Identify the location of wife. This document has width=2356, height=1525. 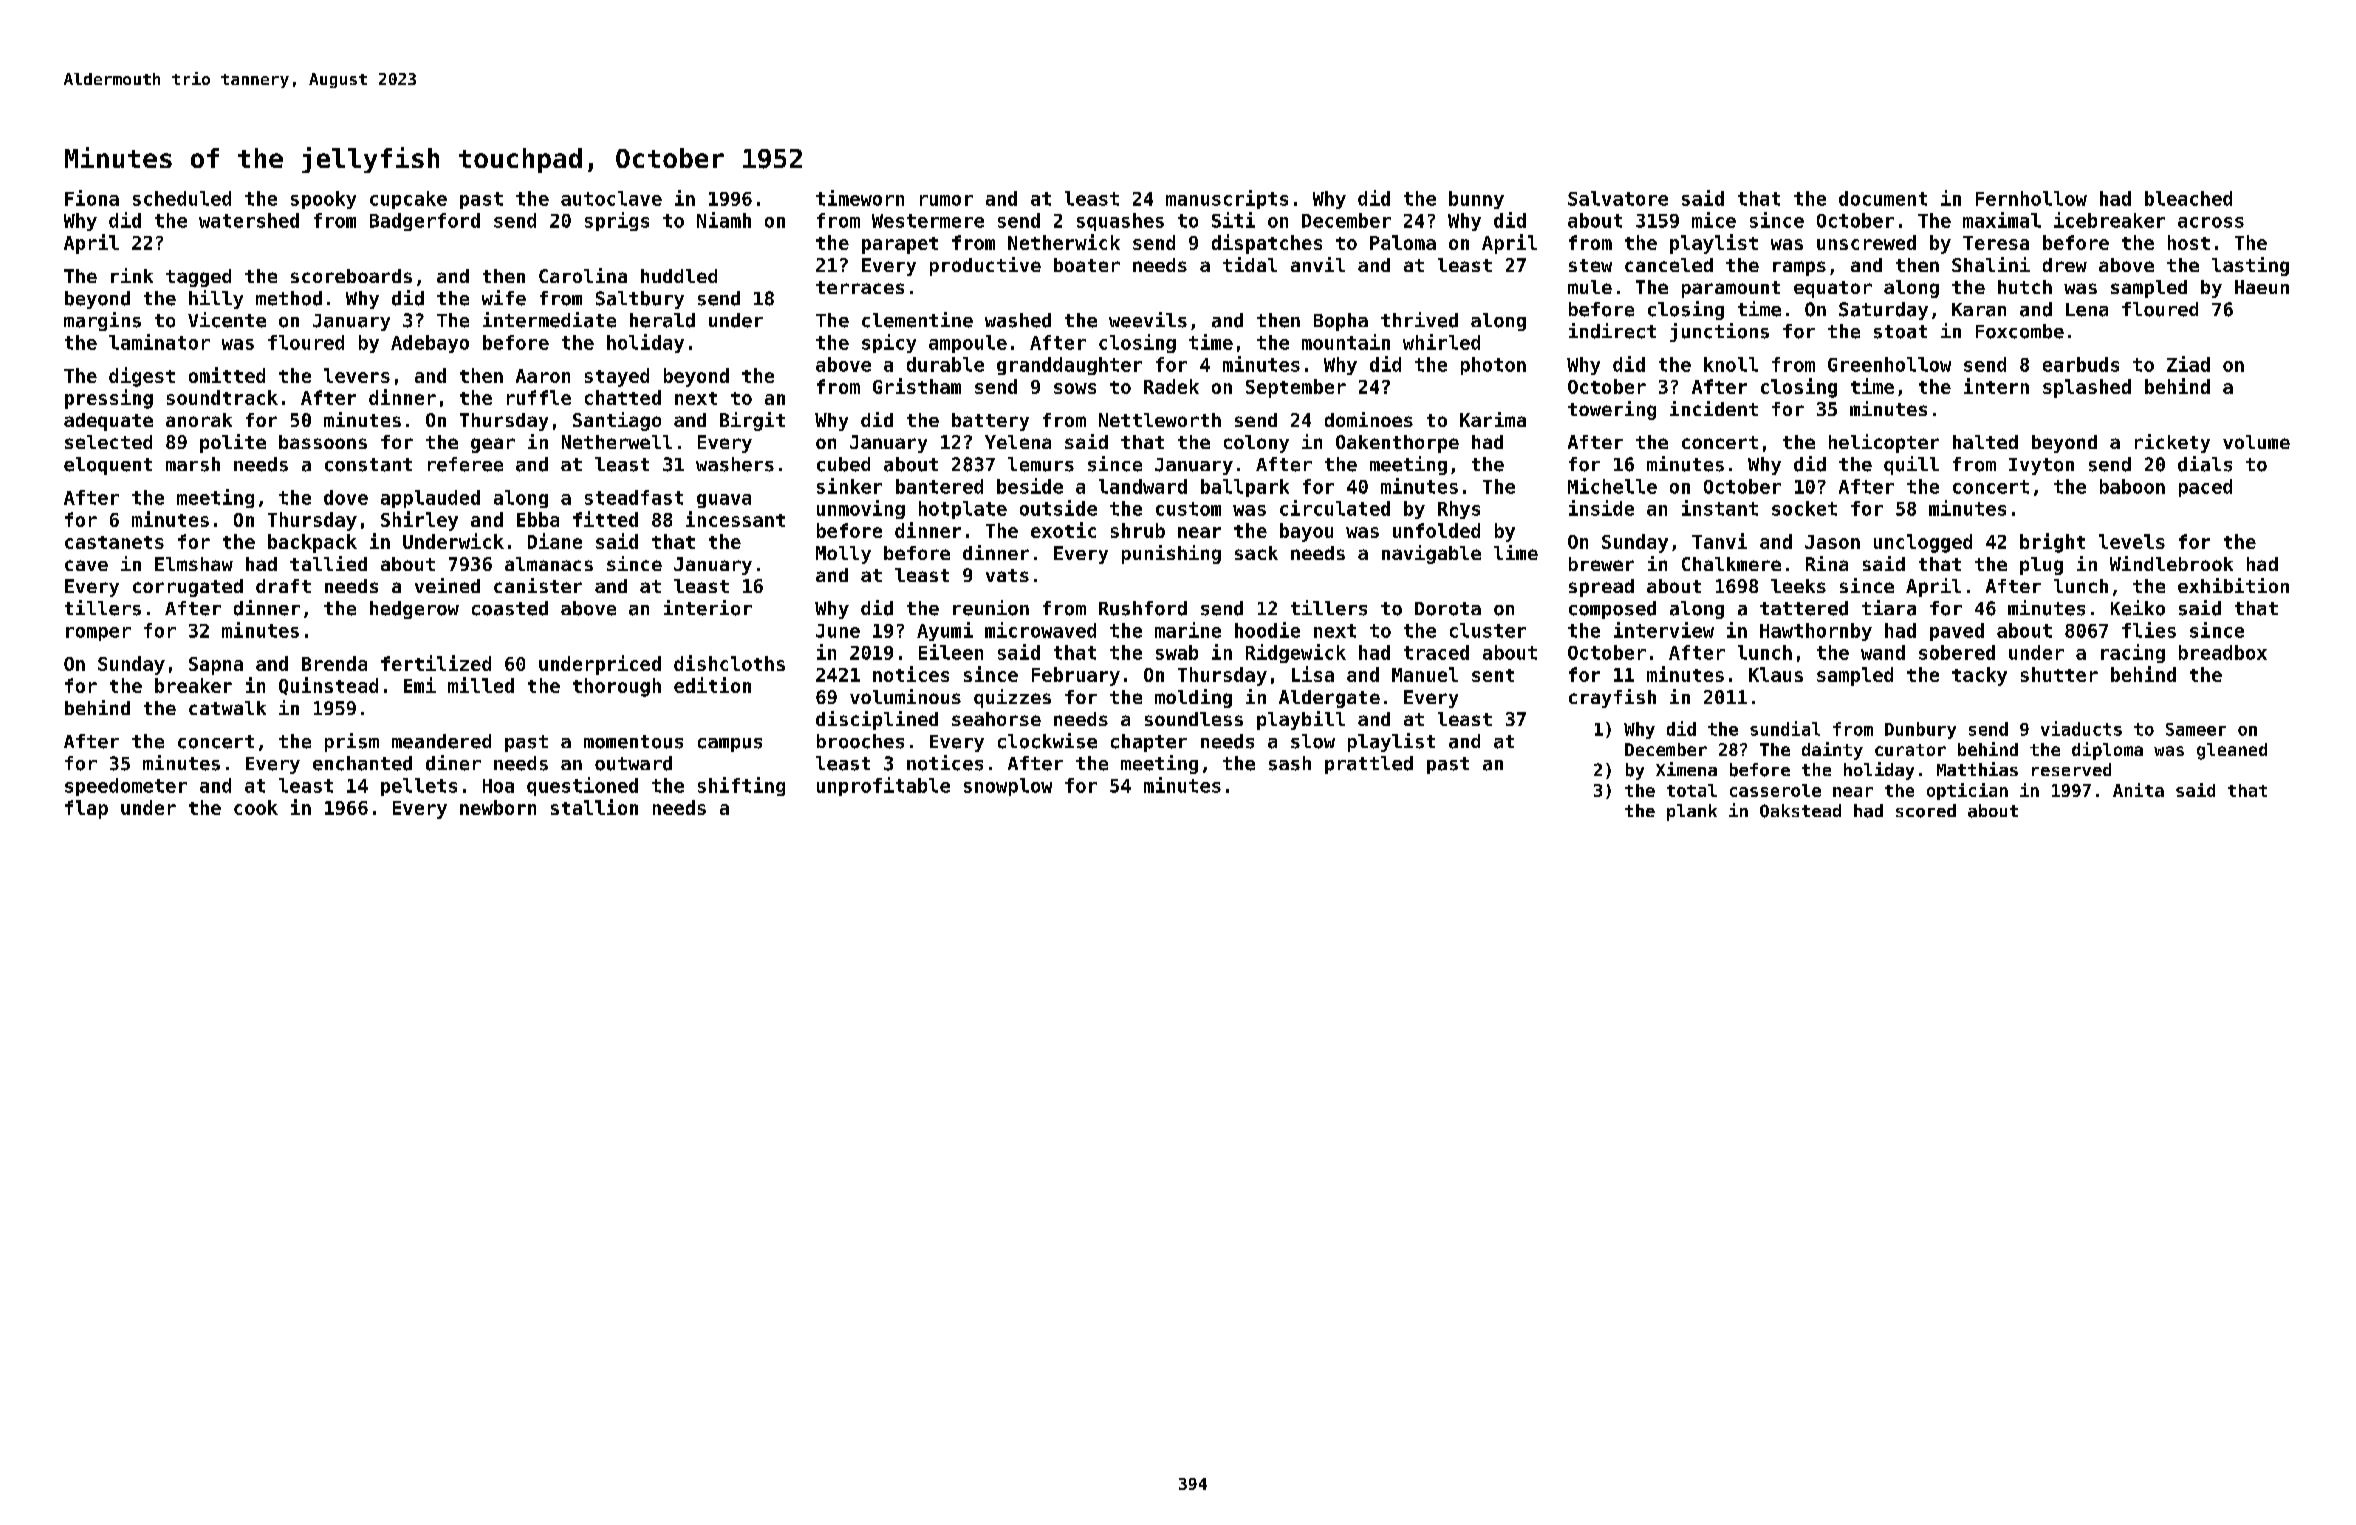
(504, 298).
